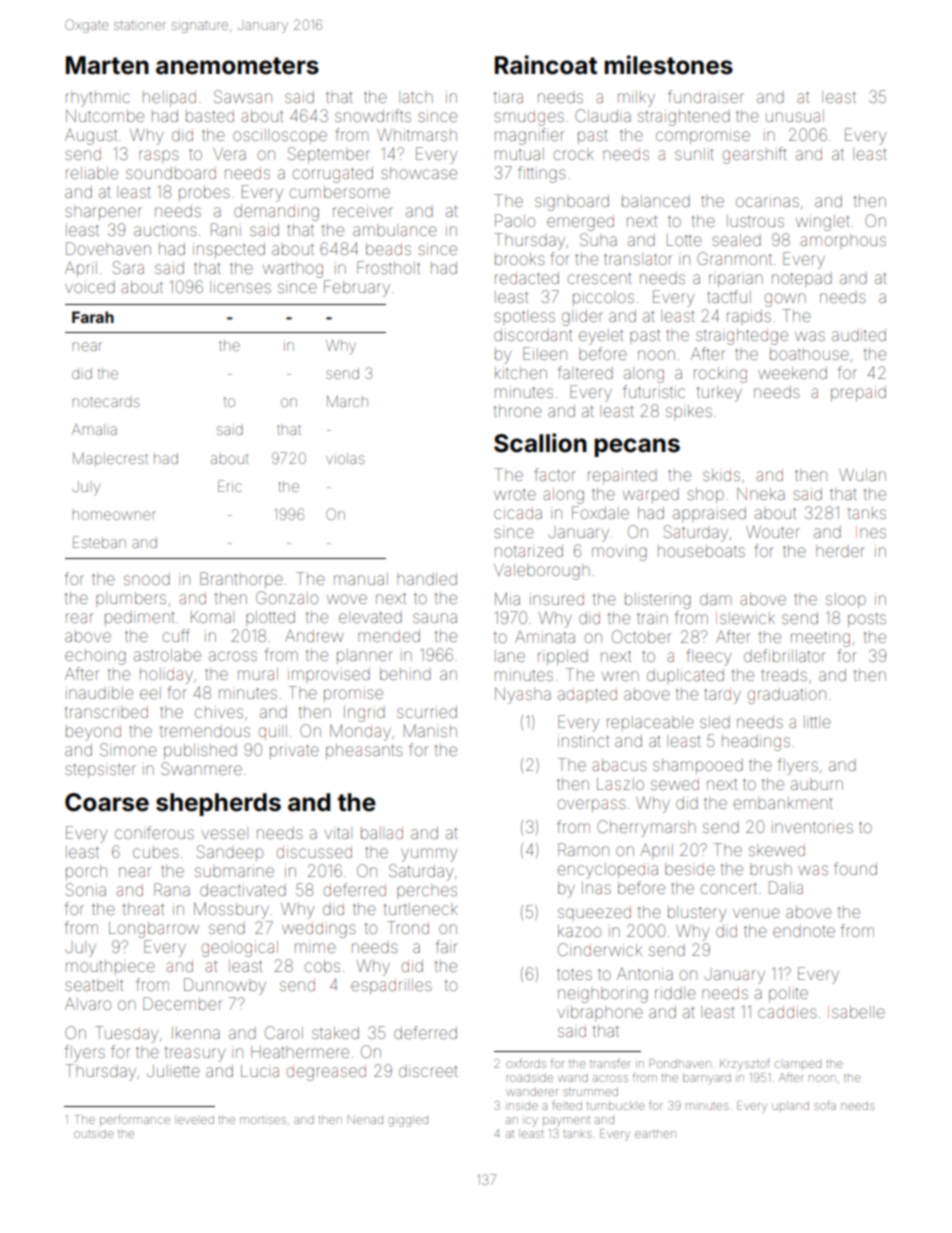 The width and height of the page is (952, 1233). What do you see at coordinates (230, 486) in the page?
I see `Eric` at bounding box center [230, 486].
